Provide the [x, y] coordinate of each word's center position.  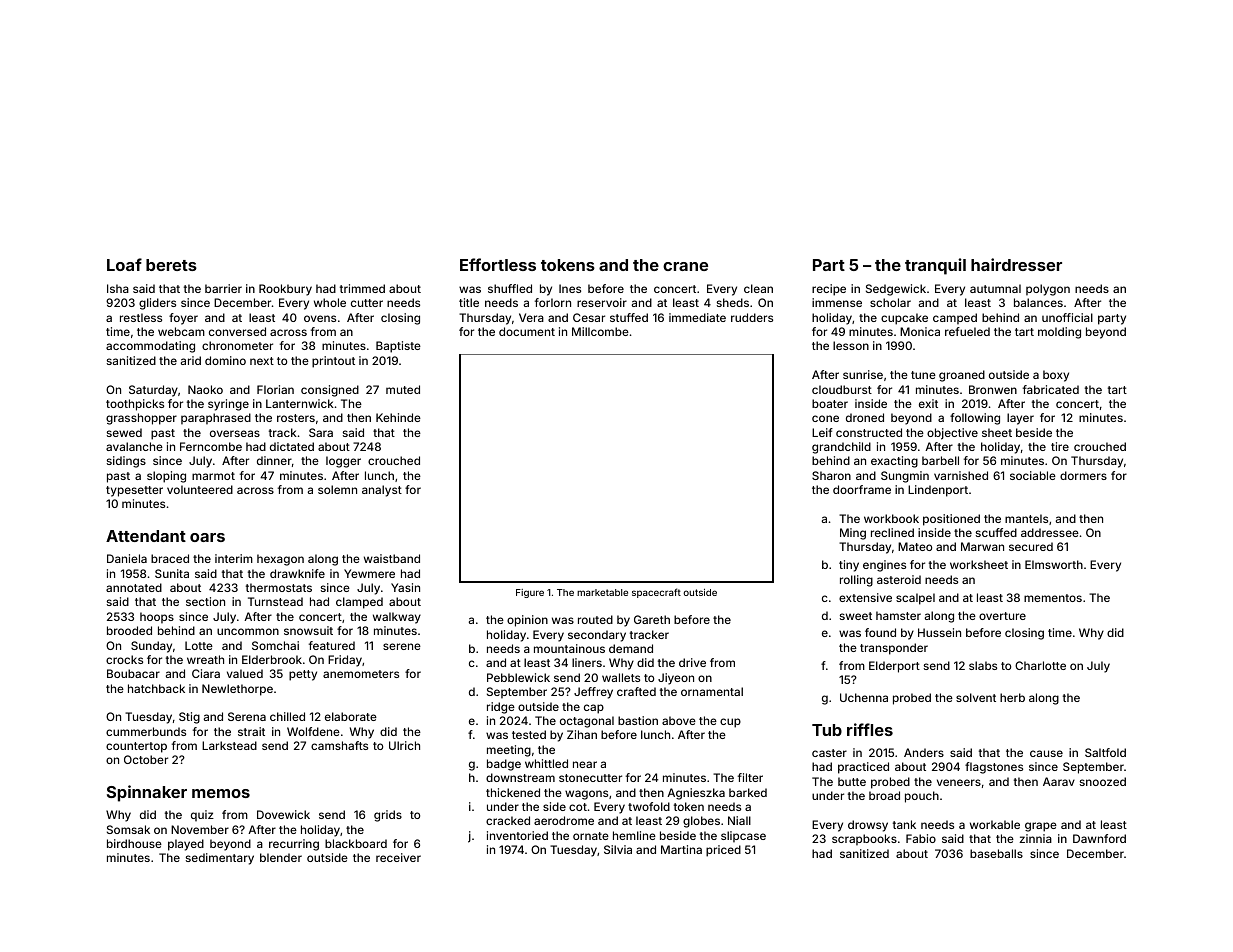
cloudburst [842, 389]
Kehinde [398, 417]
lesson [851, 345]
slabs [983, 665]
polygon [1048, 290]
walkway [397, 618]
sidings [126, 462]
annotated [134, 587]
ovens [320, 318]
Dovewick [283, 814]
